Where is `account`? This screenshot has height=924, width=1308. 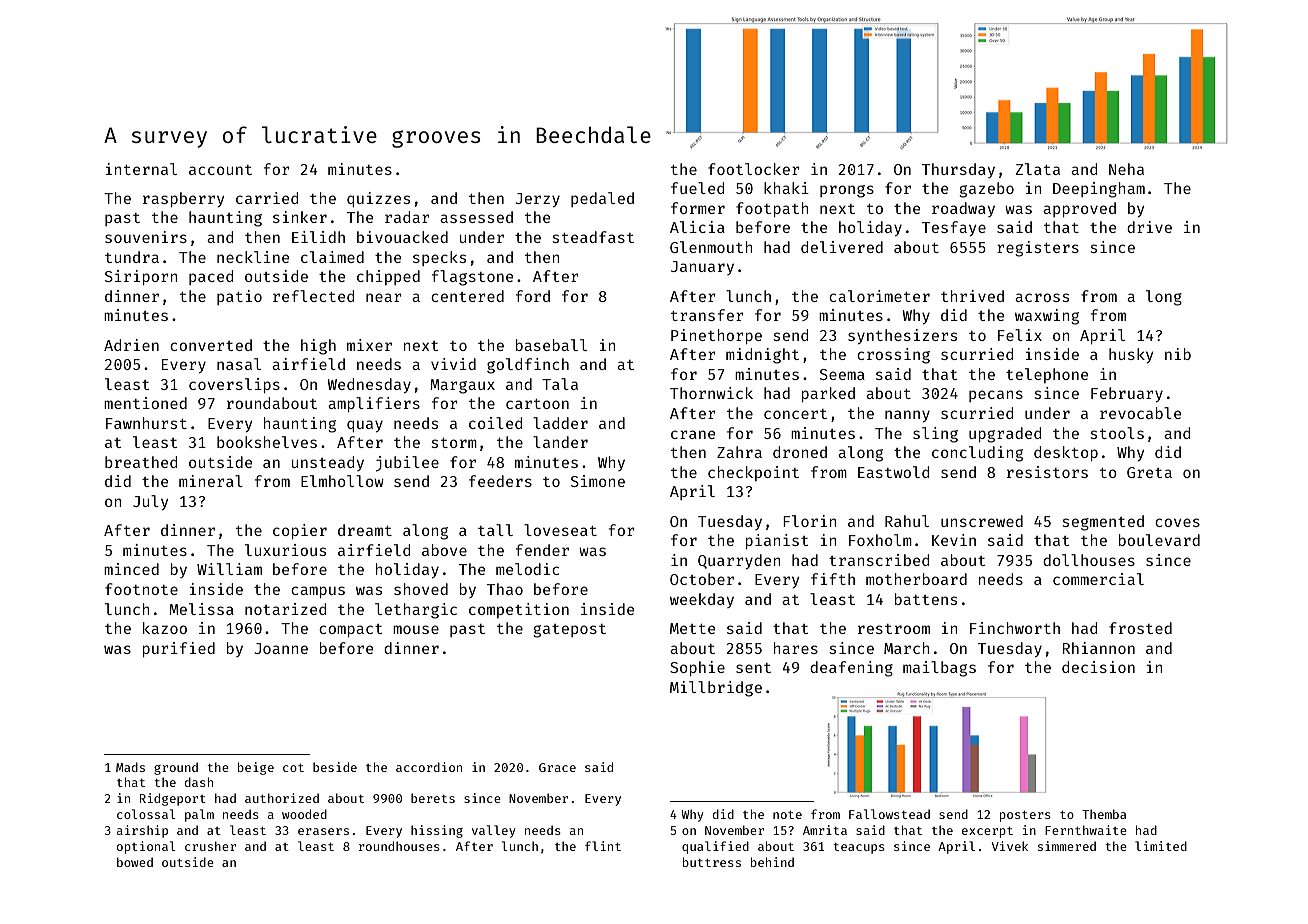
account is located at coordinates (220, 170).
